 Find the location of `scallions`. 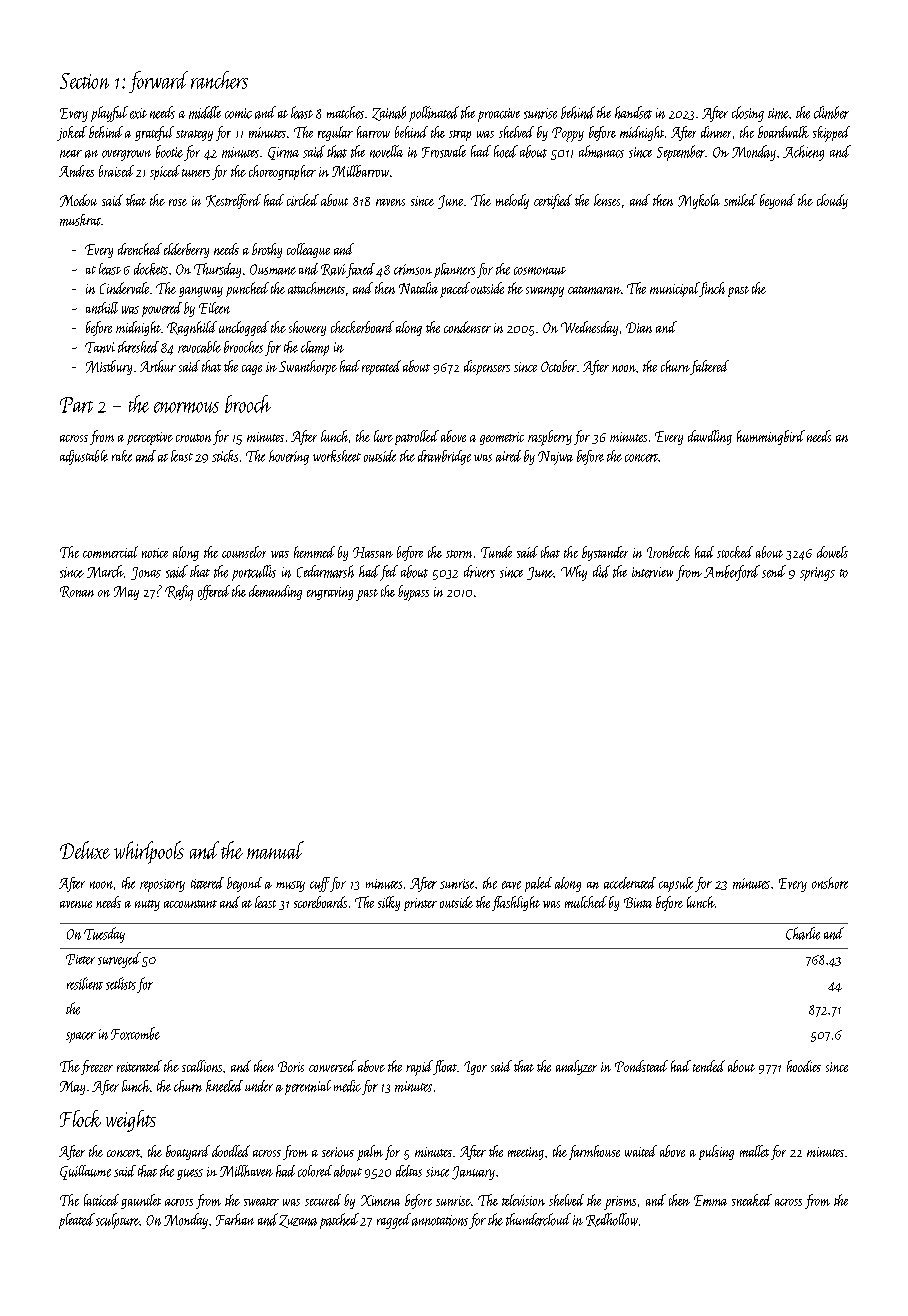

scallions is located at coordinates (202, 1066).
